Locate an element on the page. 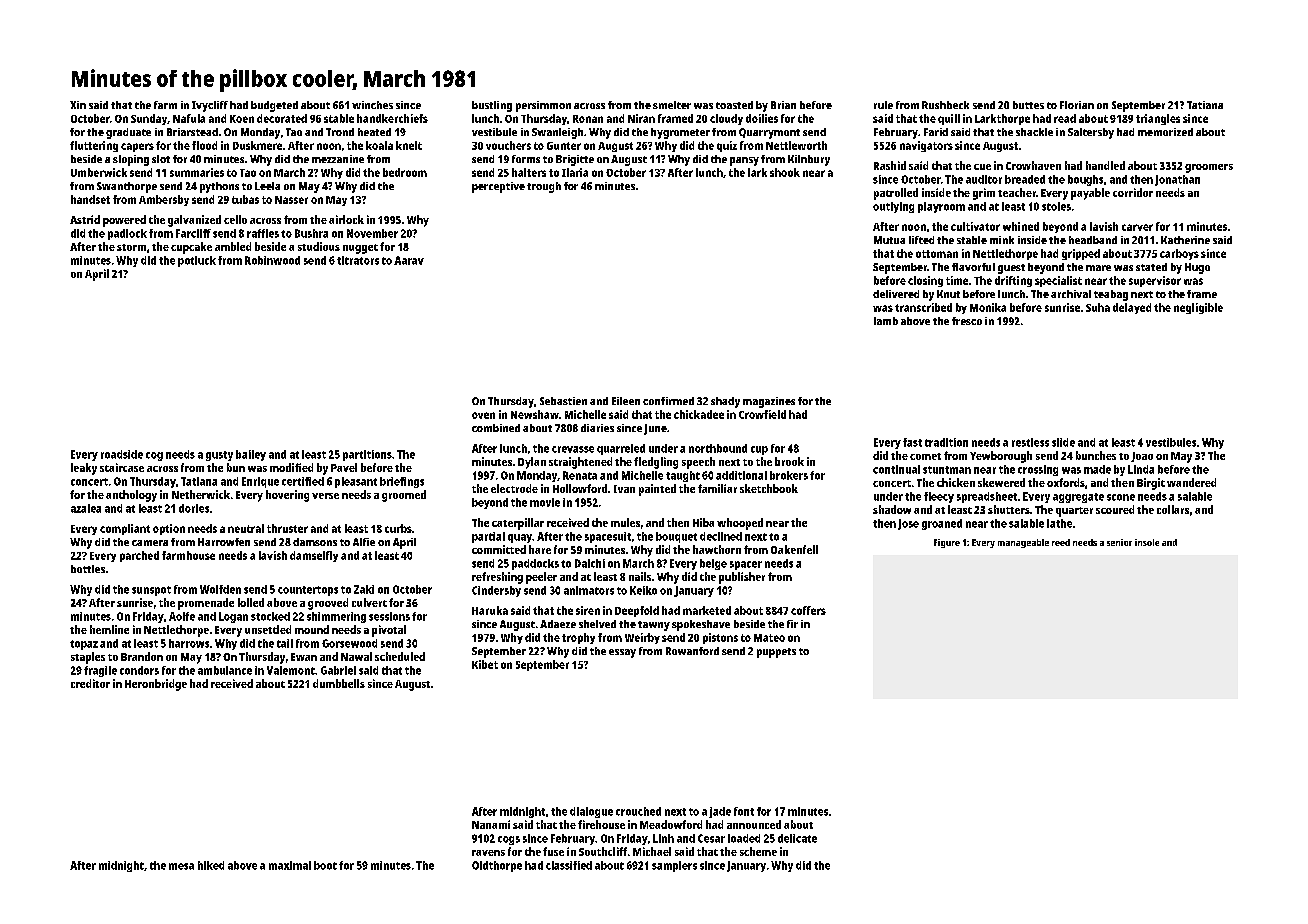 The image size is (1308, 924). essay is located at coordinates (622, 653).
